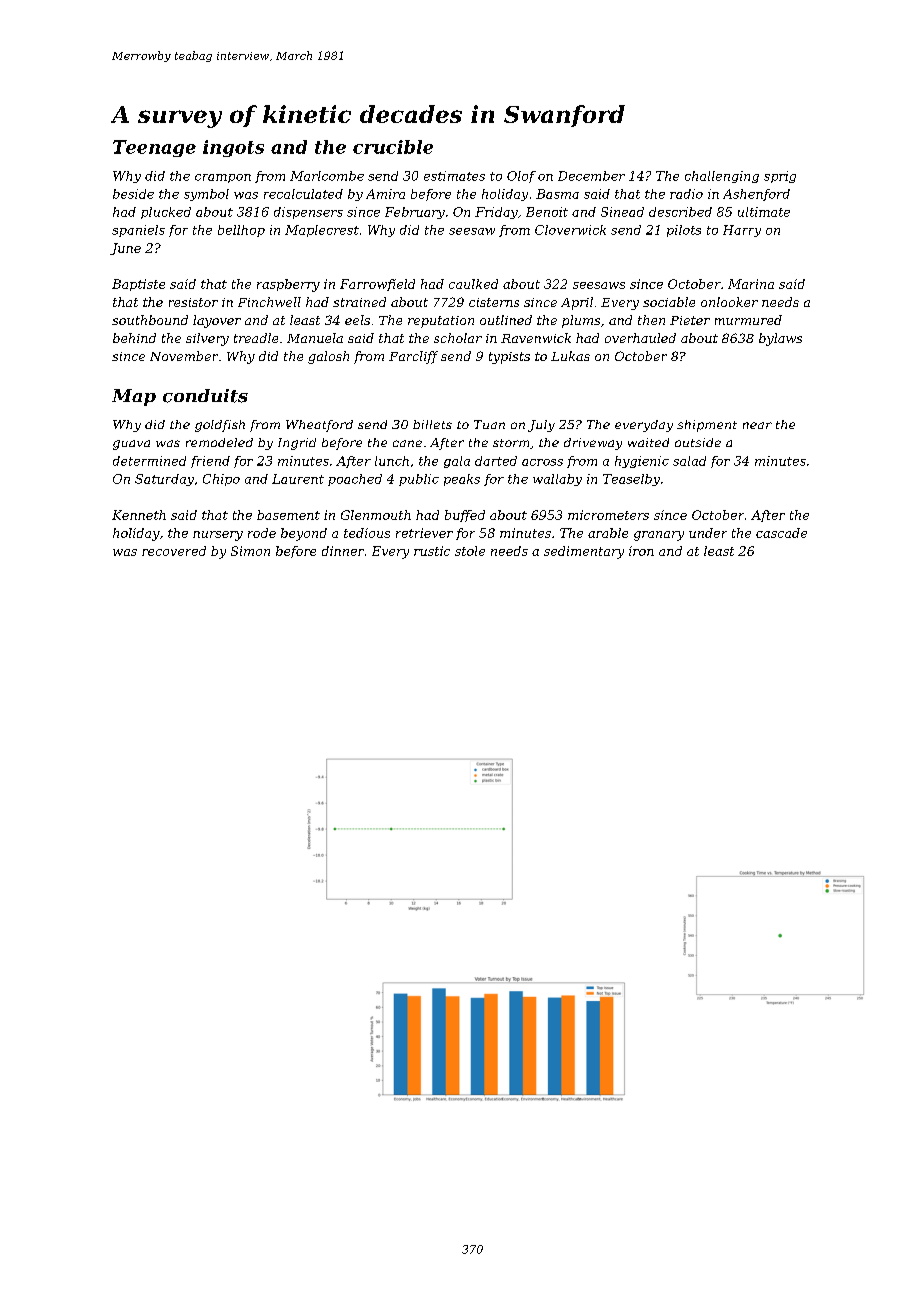 The image size is (924, 1308). I want to click on near, so click(757, 425).
